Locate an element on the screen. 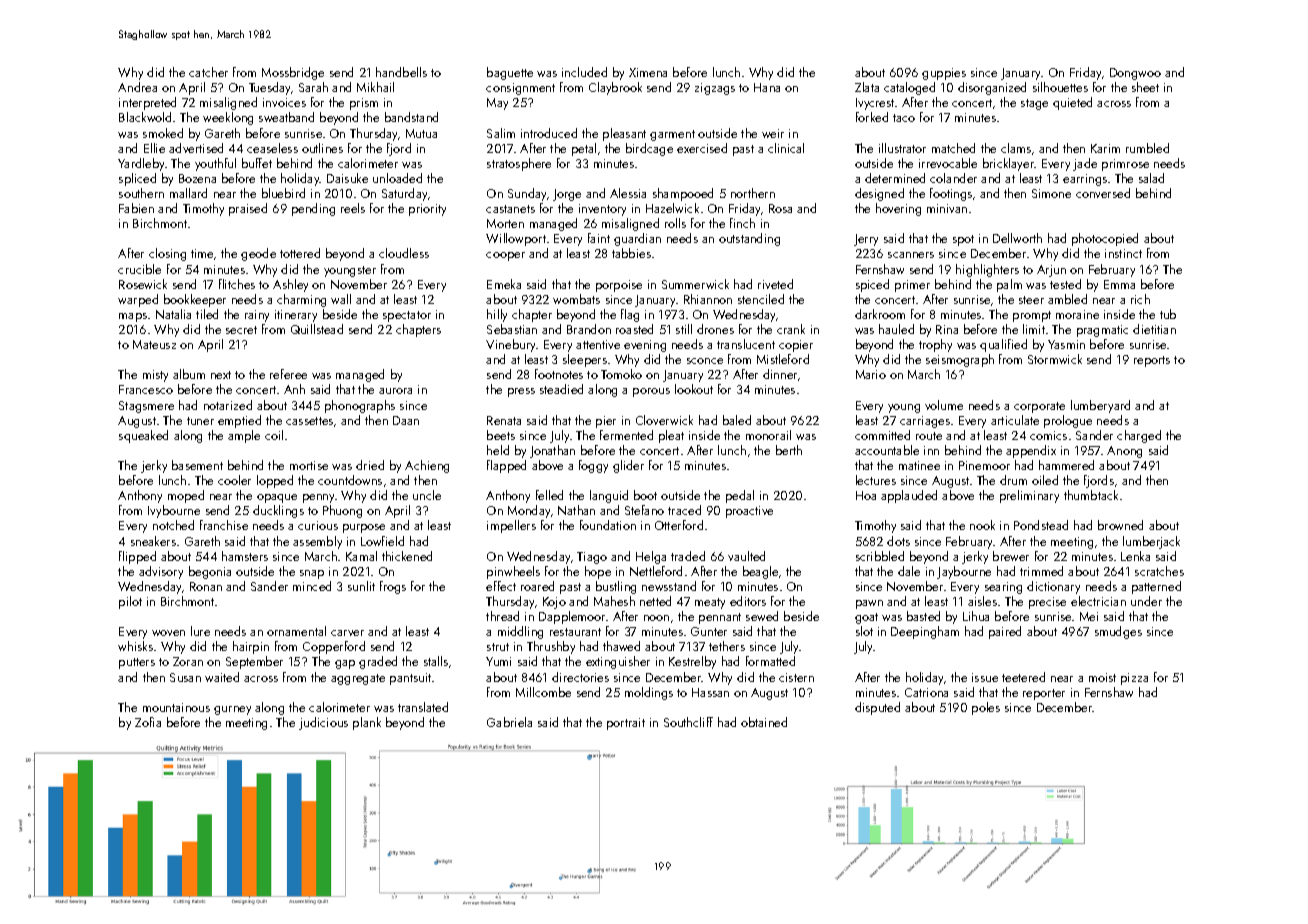 The image size is (1308, 924). Dongwoo is located at coordinates (1135, 74).
